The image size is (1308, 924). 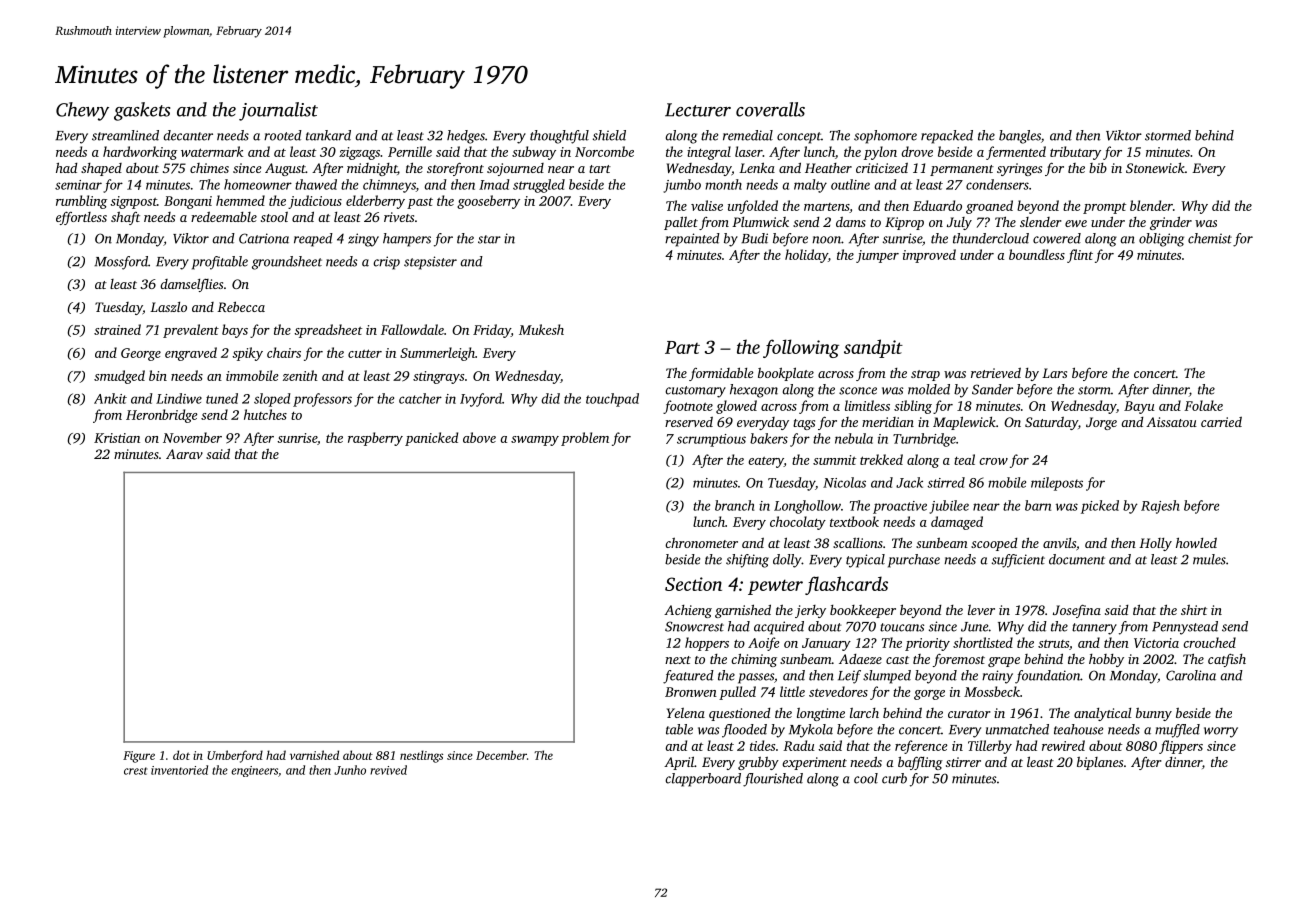 I want to click on Stonewick, so click(x=1155, y=168).
